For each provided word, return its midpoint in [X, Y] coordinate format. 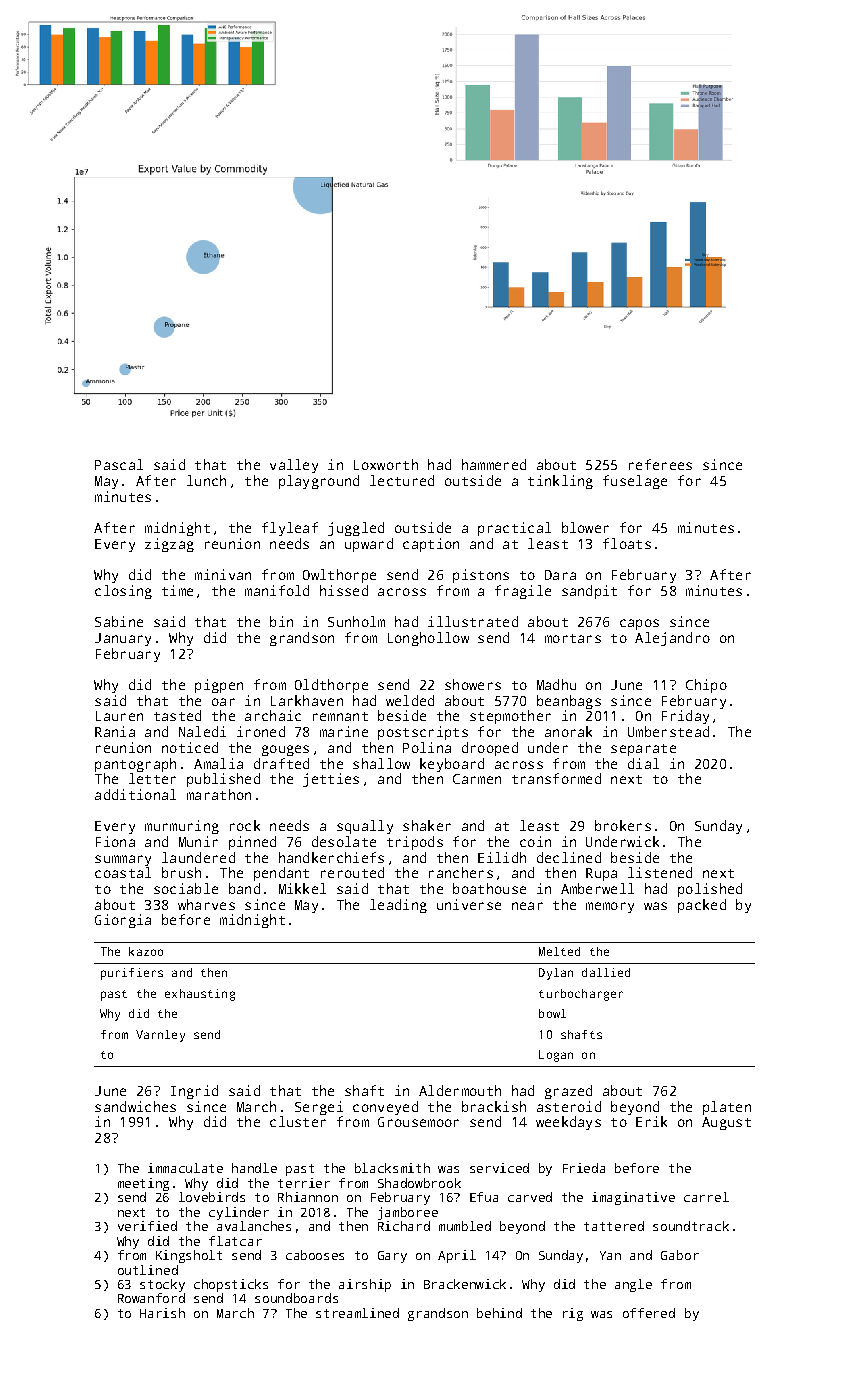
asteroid [569, 1106]
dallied [606, 972]
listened [660, 872]
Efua [484, 1197]
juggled [356, 529]
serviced [499, 1168]
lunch [206, 480]
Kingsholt [189, 1256]
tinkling [560, 482]
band [244, 888]
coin [535, 841]
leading [398, 906]
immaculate [185, 1168]
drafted [281, 763]
